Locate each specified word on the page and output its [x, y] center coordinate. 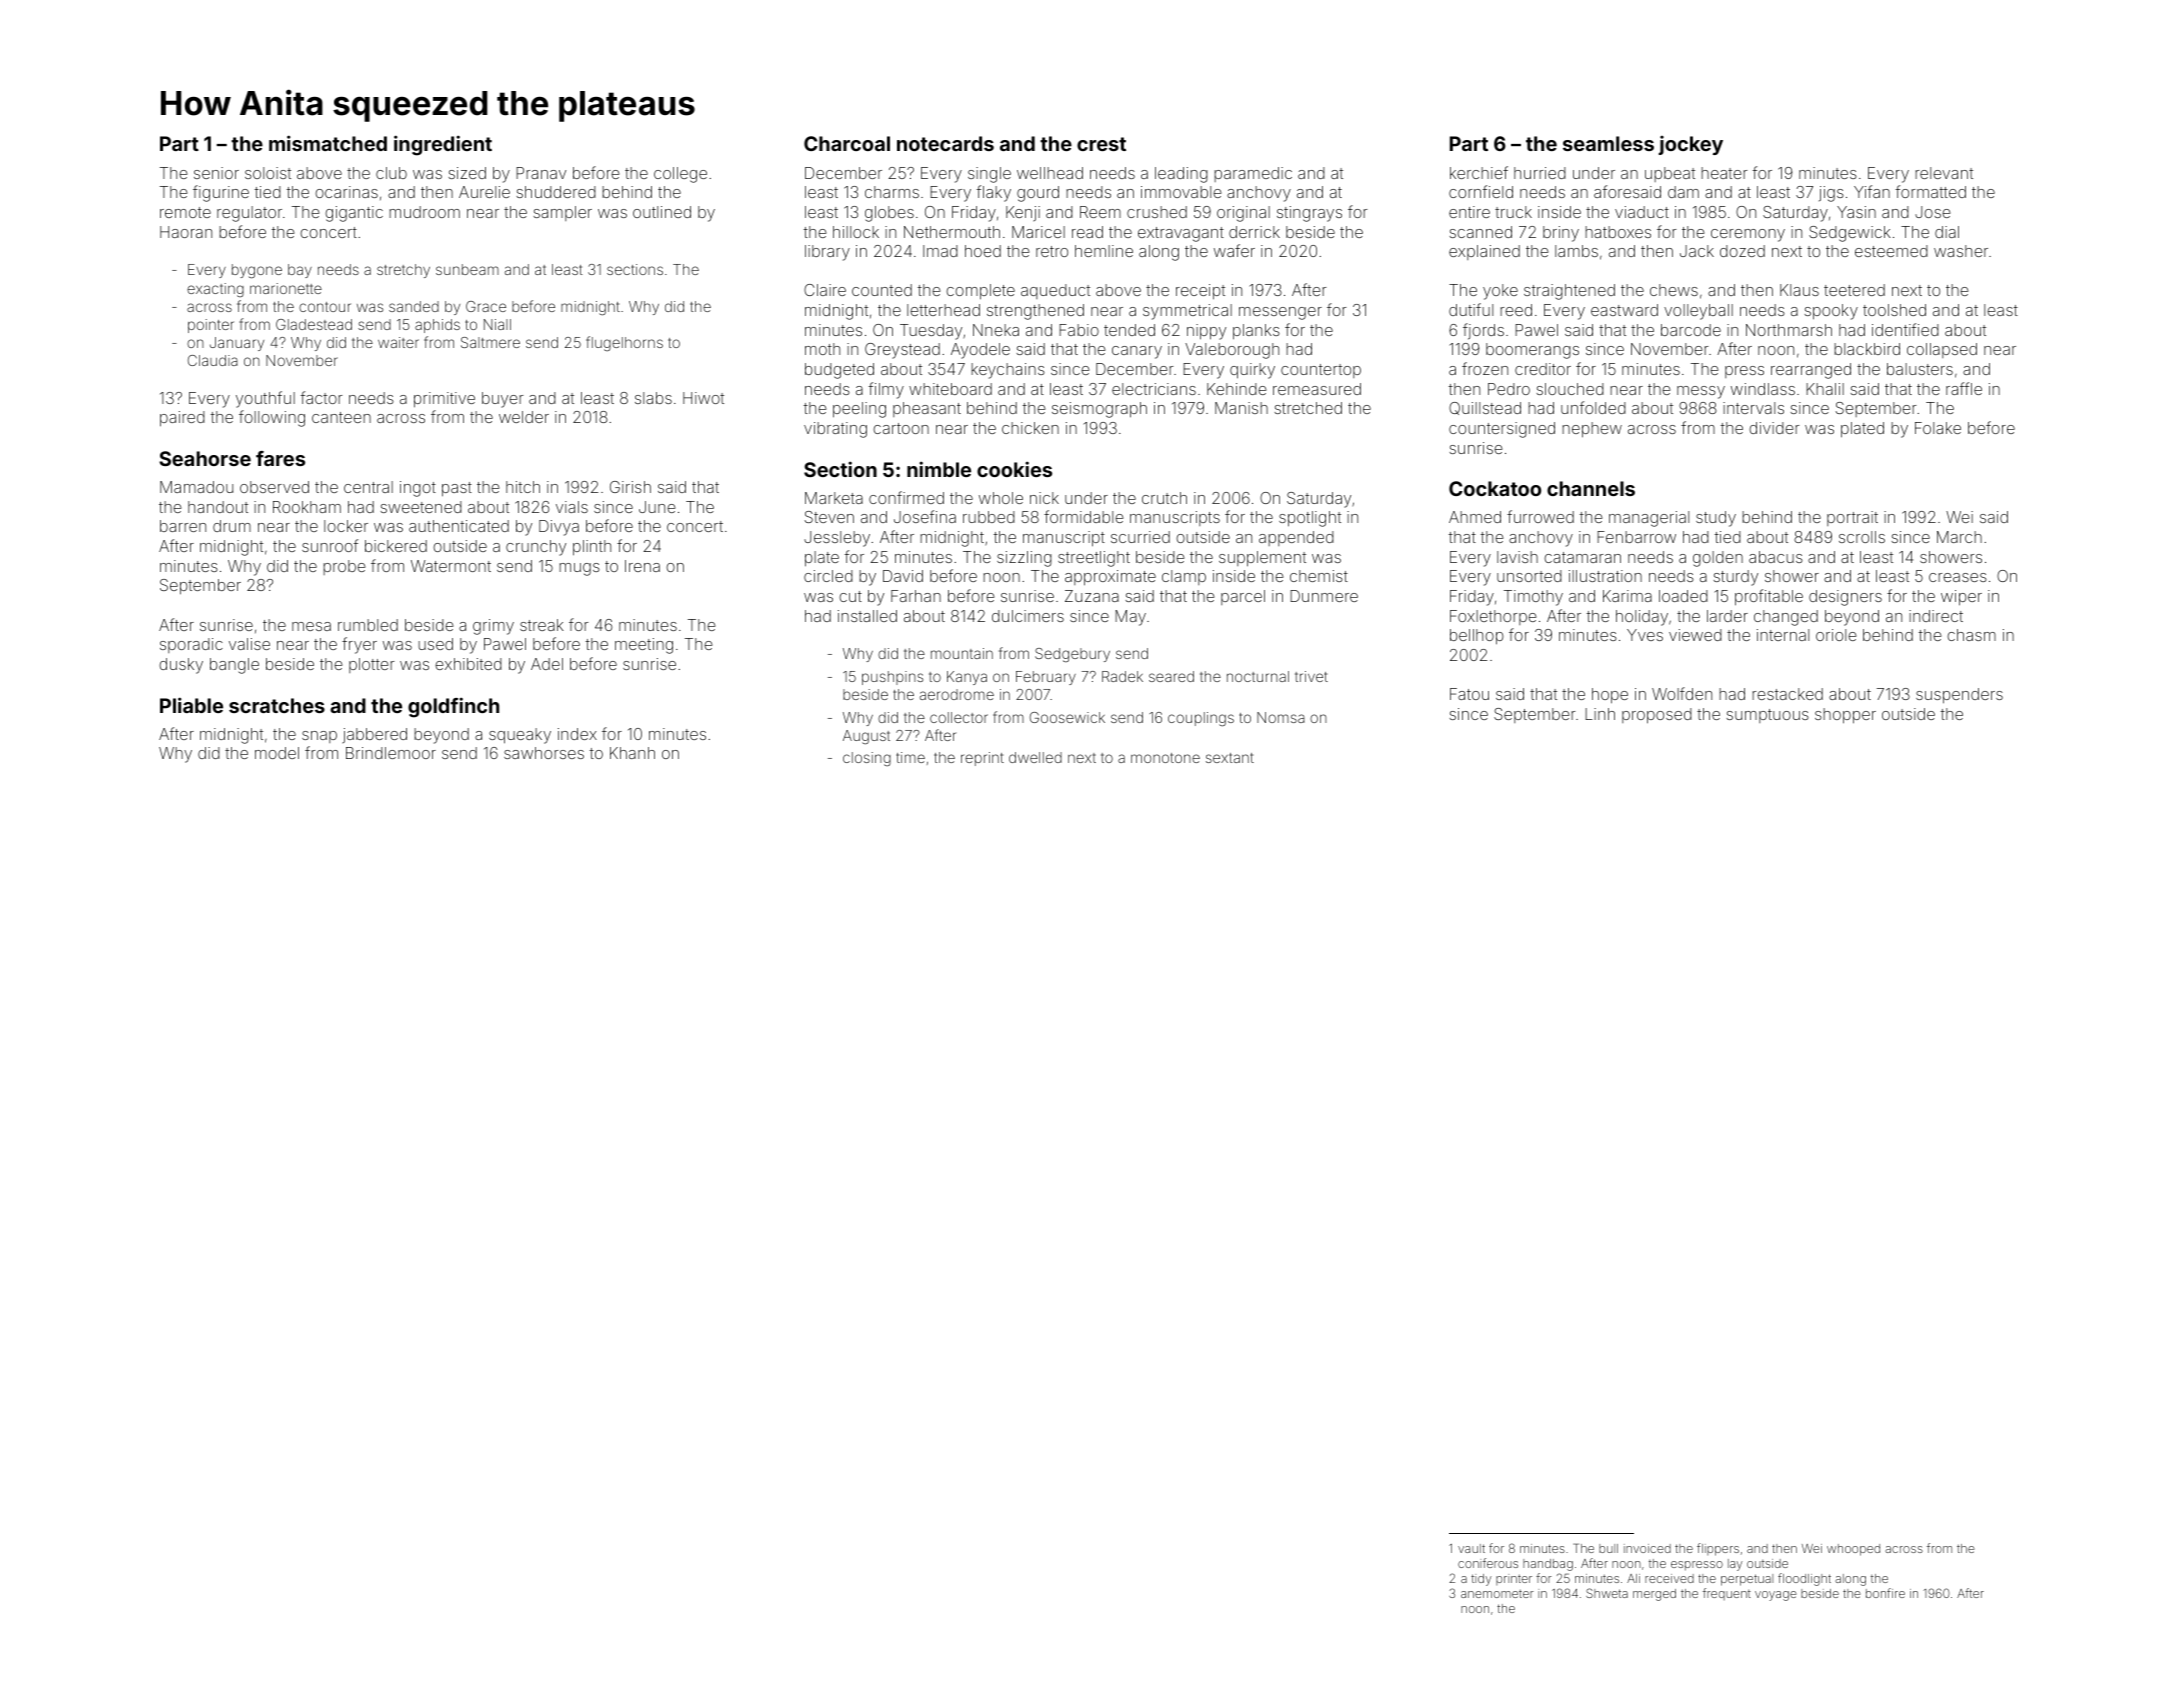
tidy [1481, 1580]
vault [1471, 1548]
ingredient [443, 145]
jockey [1691, 145]
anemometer [1497, 1594]
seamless [1608, 143]
